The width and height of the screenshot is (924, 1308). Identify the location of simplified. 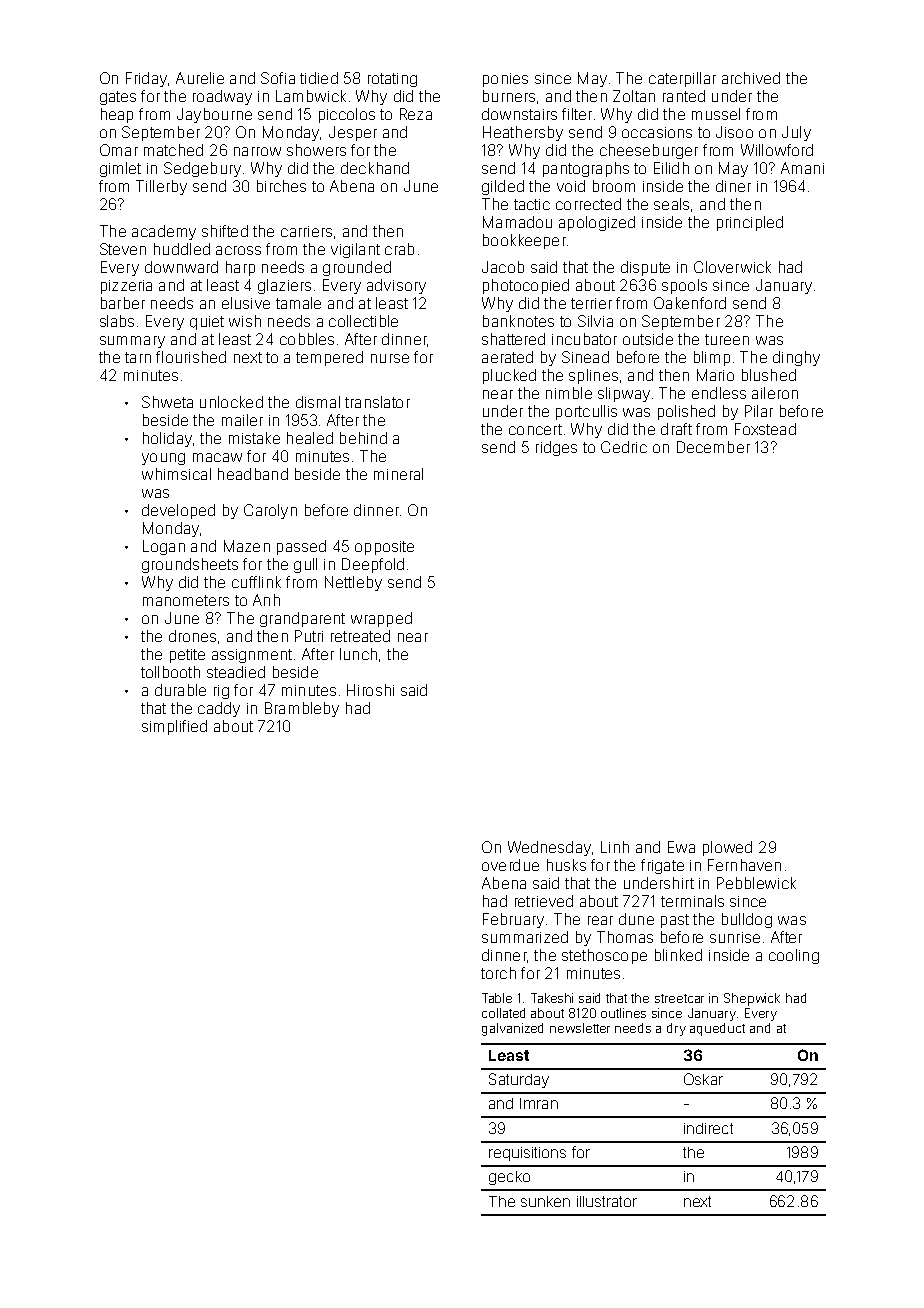
(174, 727).
